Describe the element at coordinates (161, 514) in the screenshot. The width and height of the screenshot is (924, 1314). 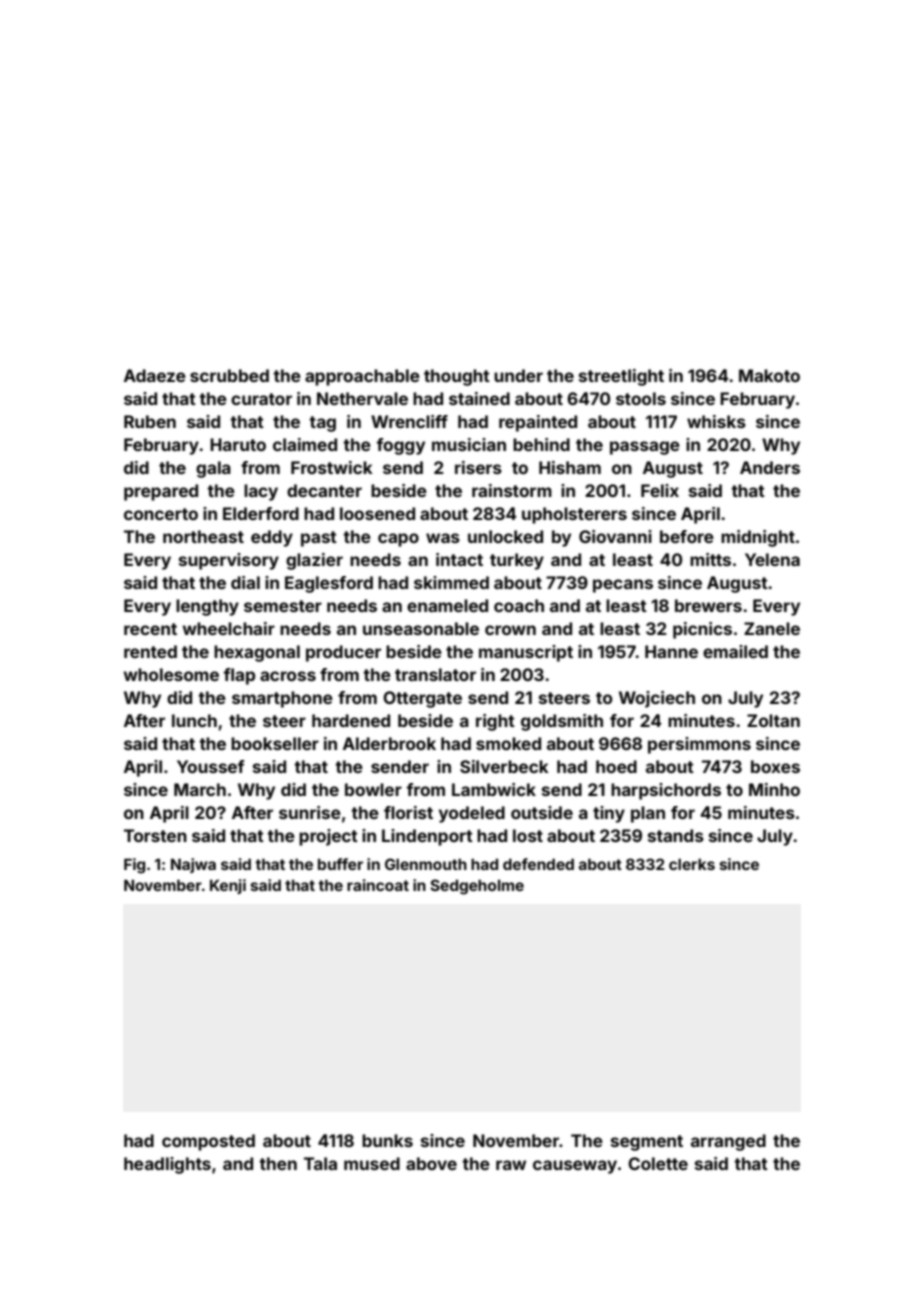
I see `concerto` at that location.
